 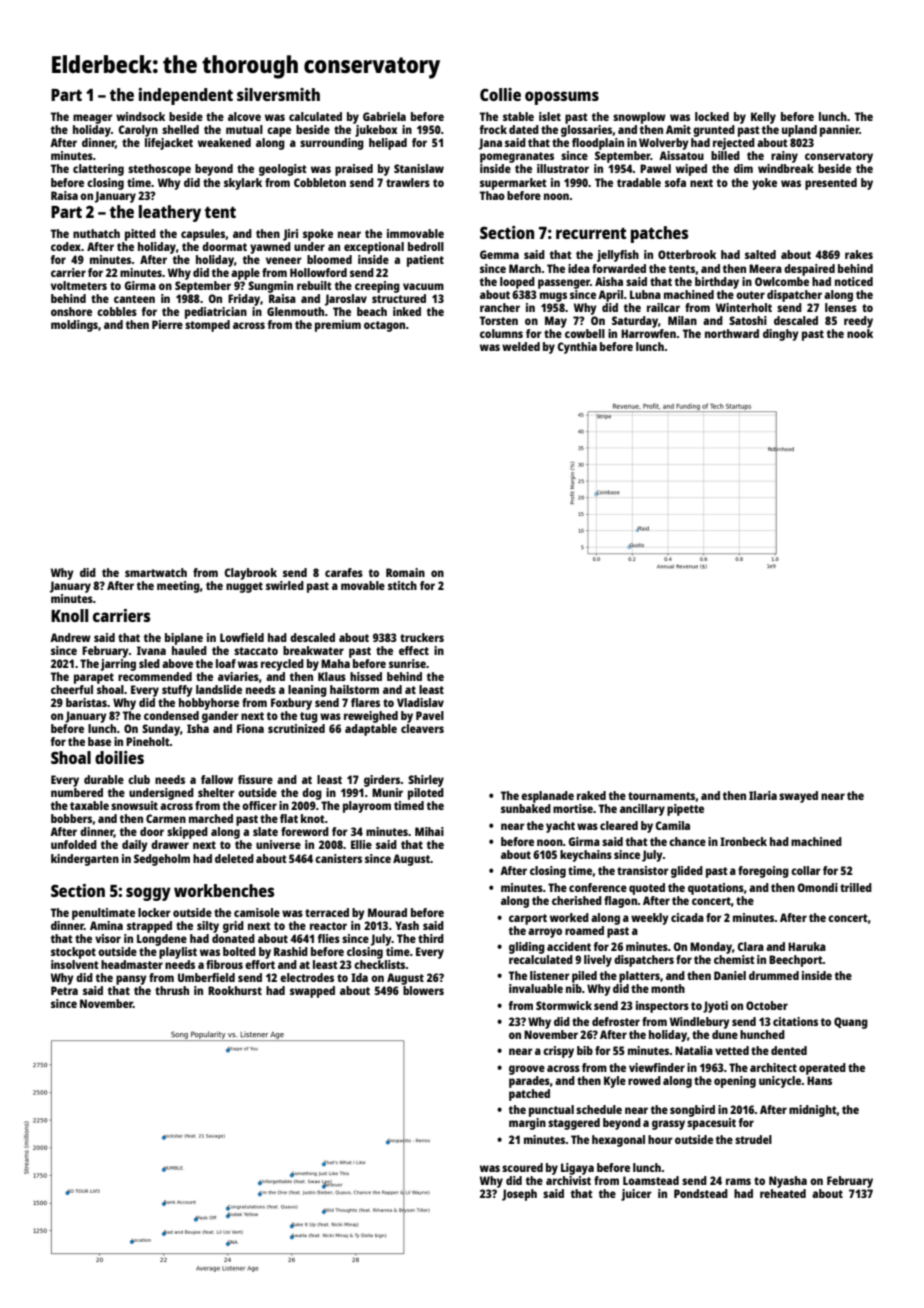 I want to click on pipette, so click(x=685, y=810).
